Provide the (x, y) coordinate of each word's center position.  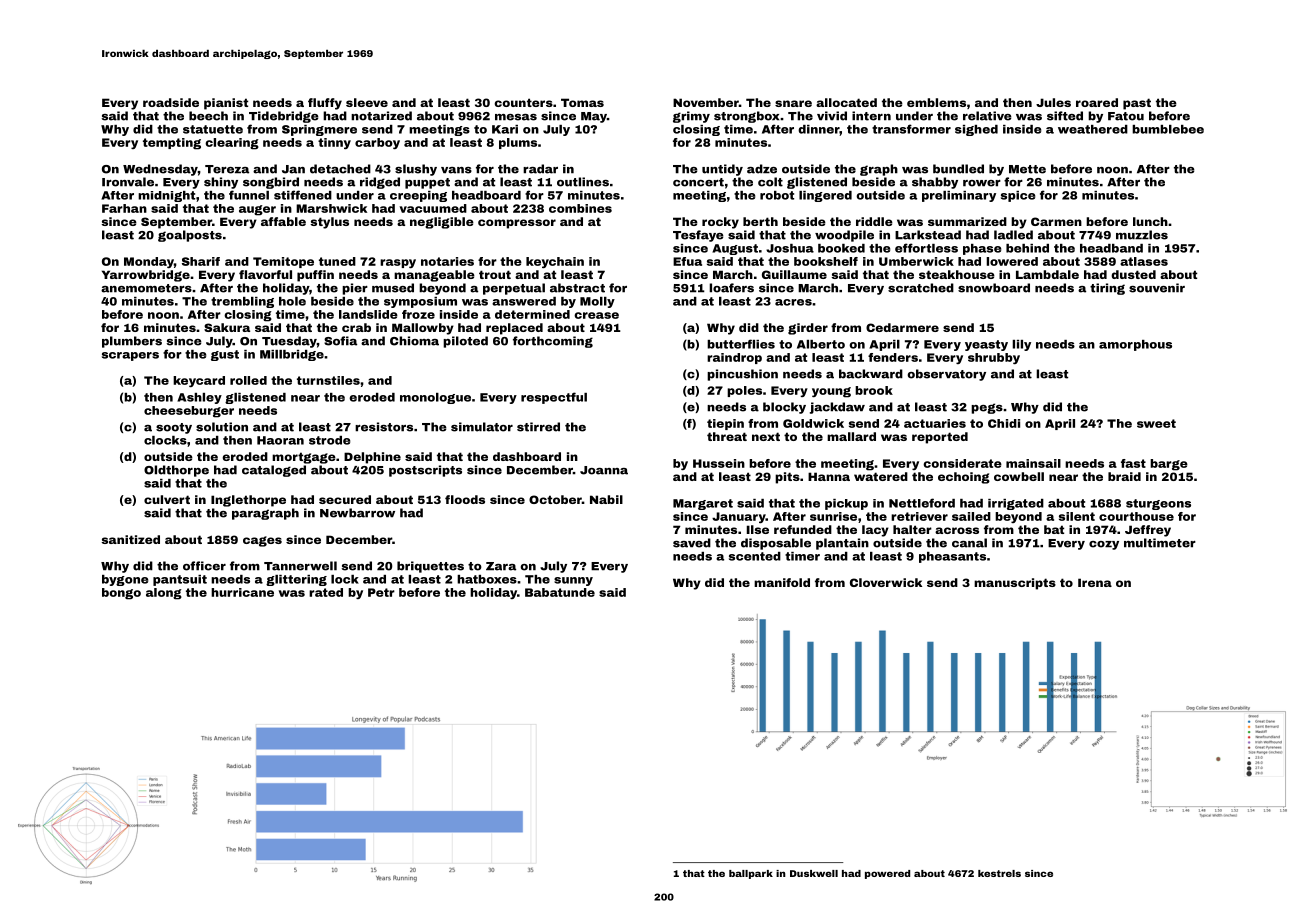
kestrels (999, 873)
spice (1018, 196)
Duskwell (814, 873)
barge (1169, 465)
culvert (167, 499)
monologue (435, 398)
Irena (1095, 582)
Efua (687, 261)
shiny (221, 183)
